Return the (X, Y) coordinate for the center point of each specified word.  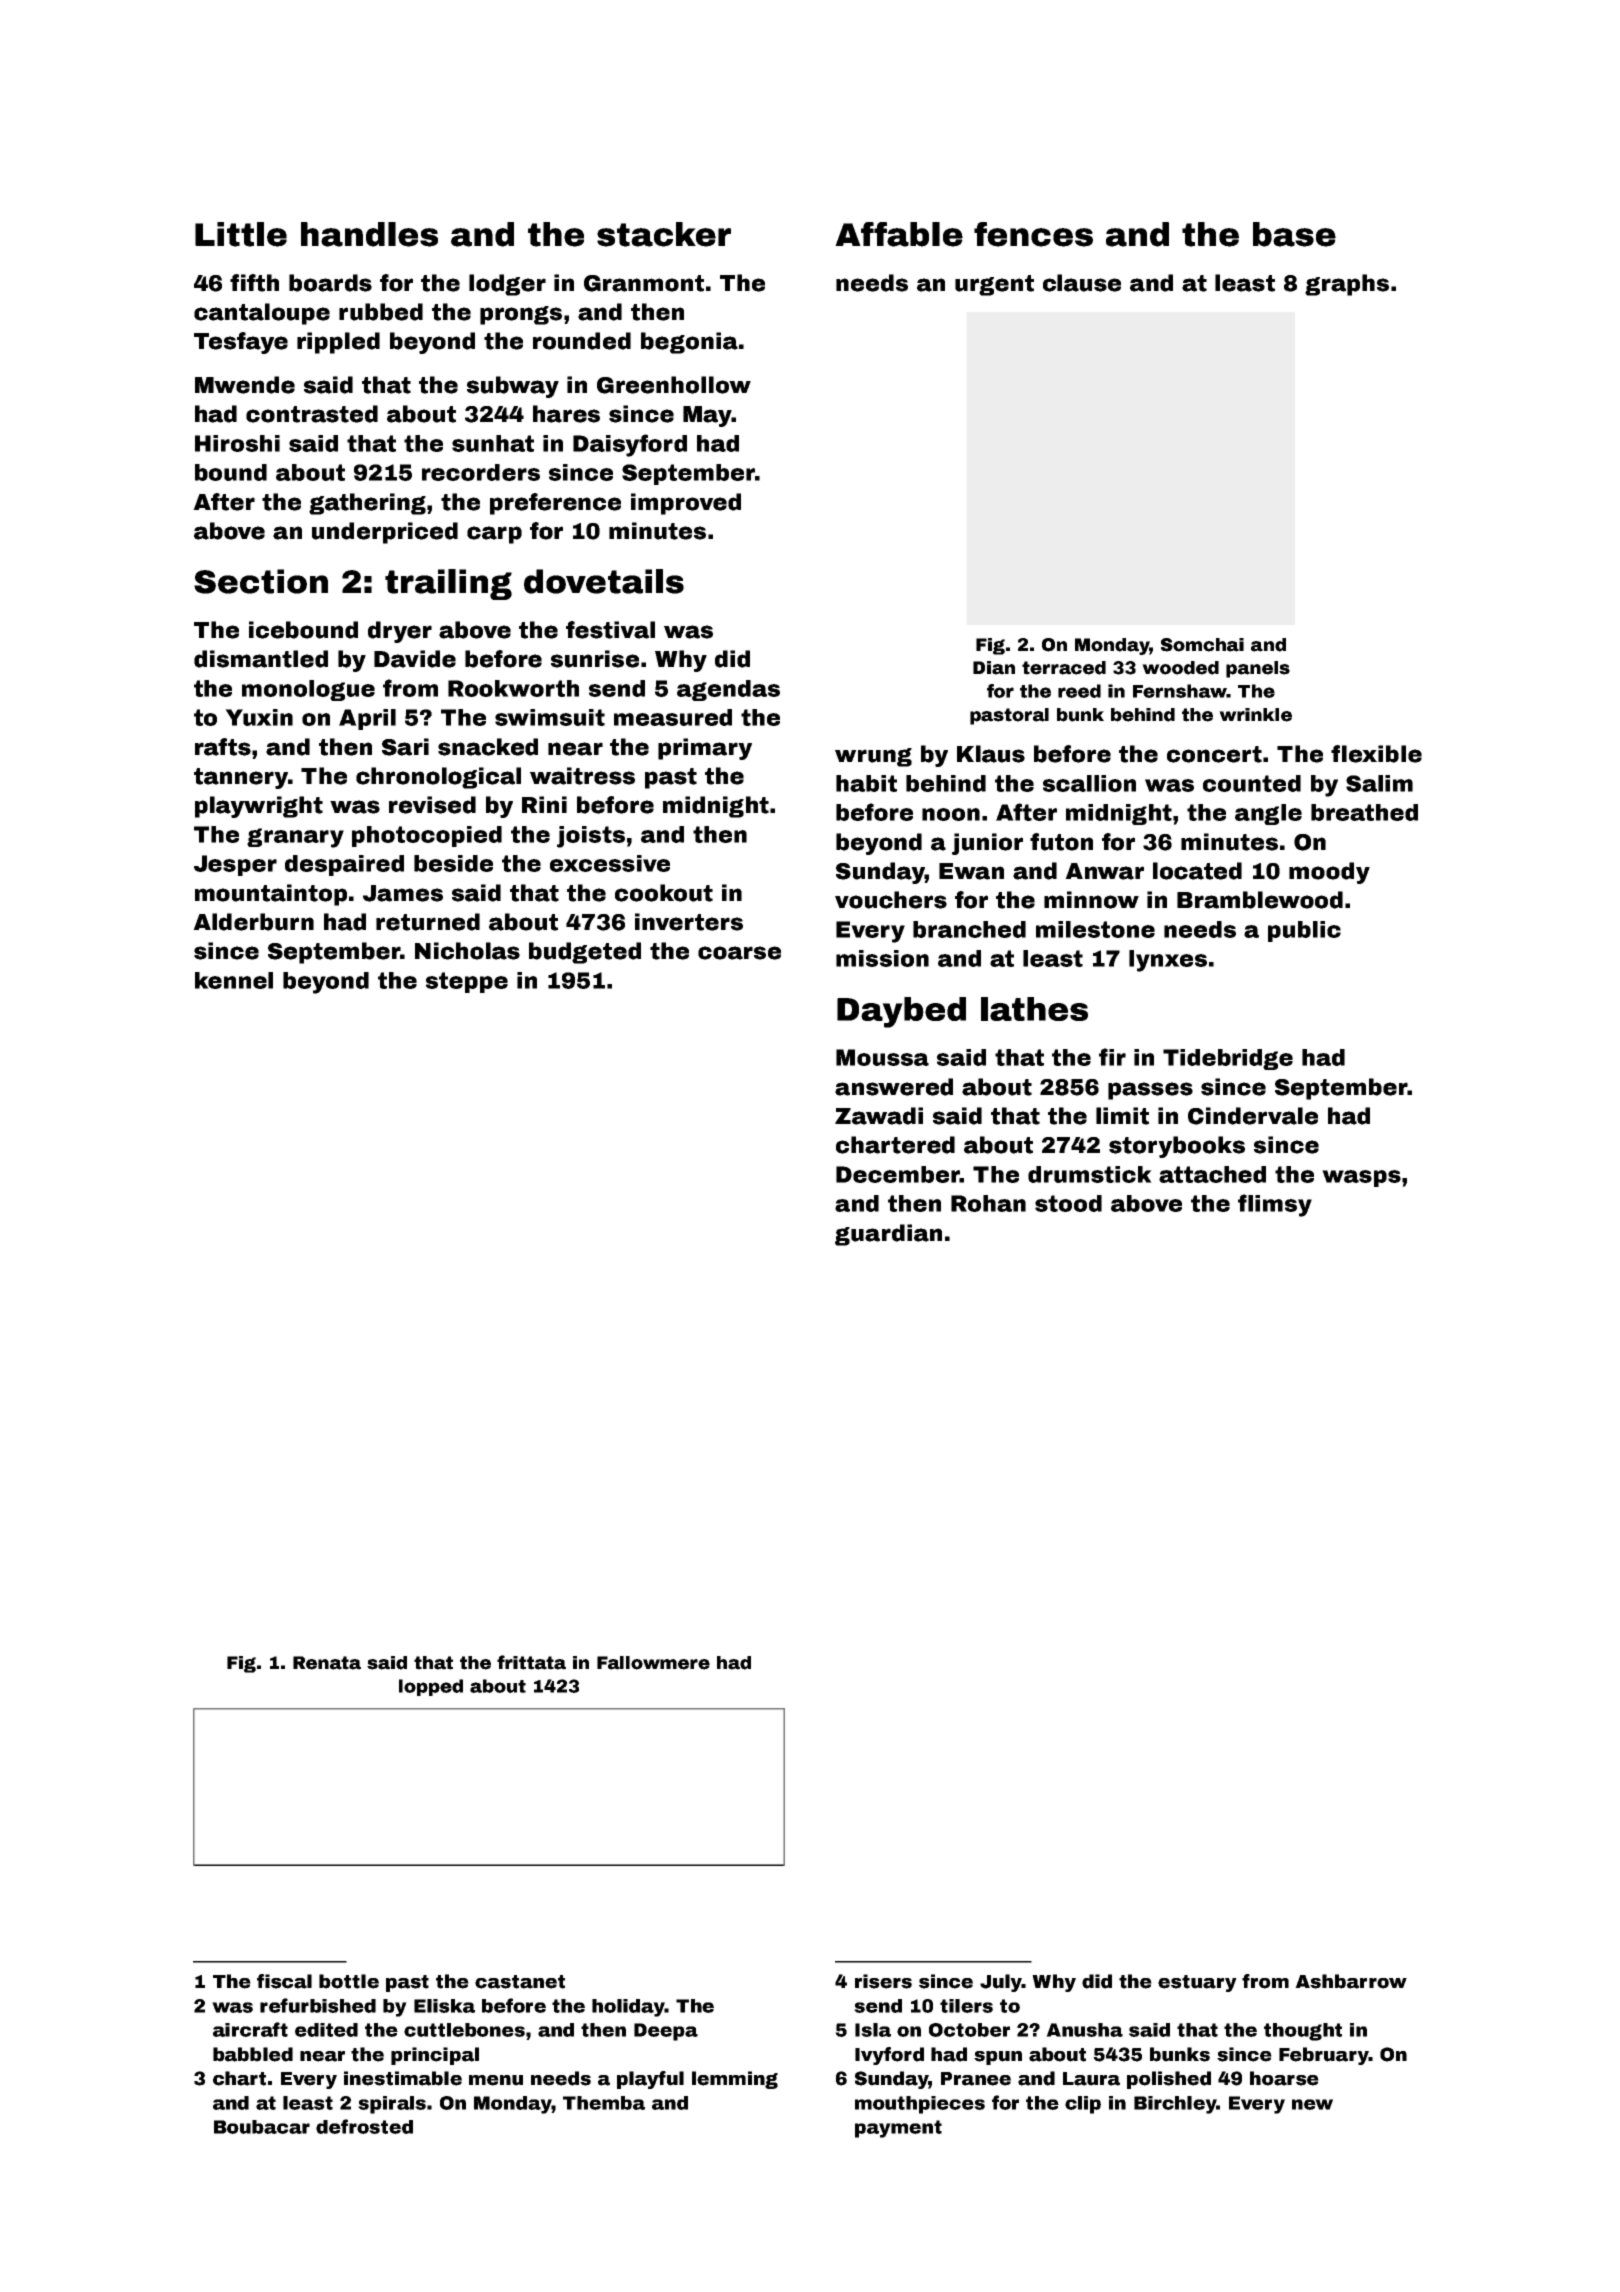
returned (428, 922)
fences (1033, 234)
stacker (664, 234)
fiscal (284, 1981)
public (1304, 931)
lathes (1034, 1009)
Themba (604, 2103)
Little (241, 234)
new (1312, 2104)
